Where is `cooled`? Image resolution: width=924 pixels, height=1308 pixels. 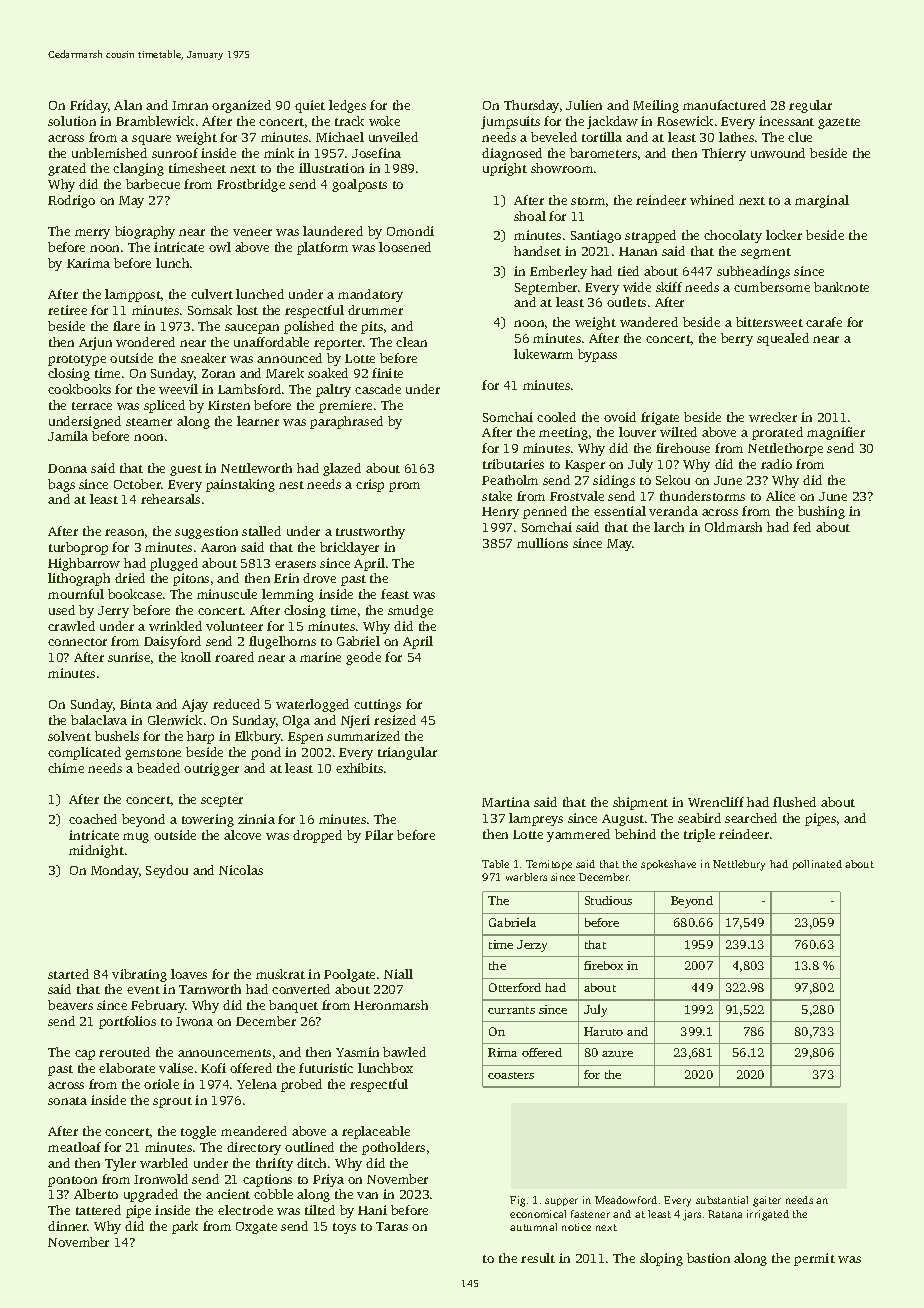 cooled is located at coordinates (556, 417).
